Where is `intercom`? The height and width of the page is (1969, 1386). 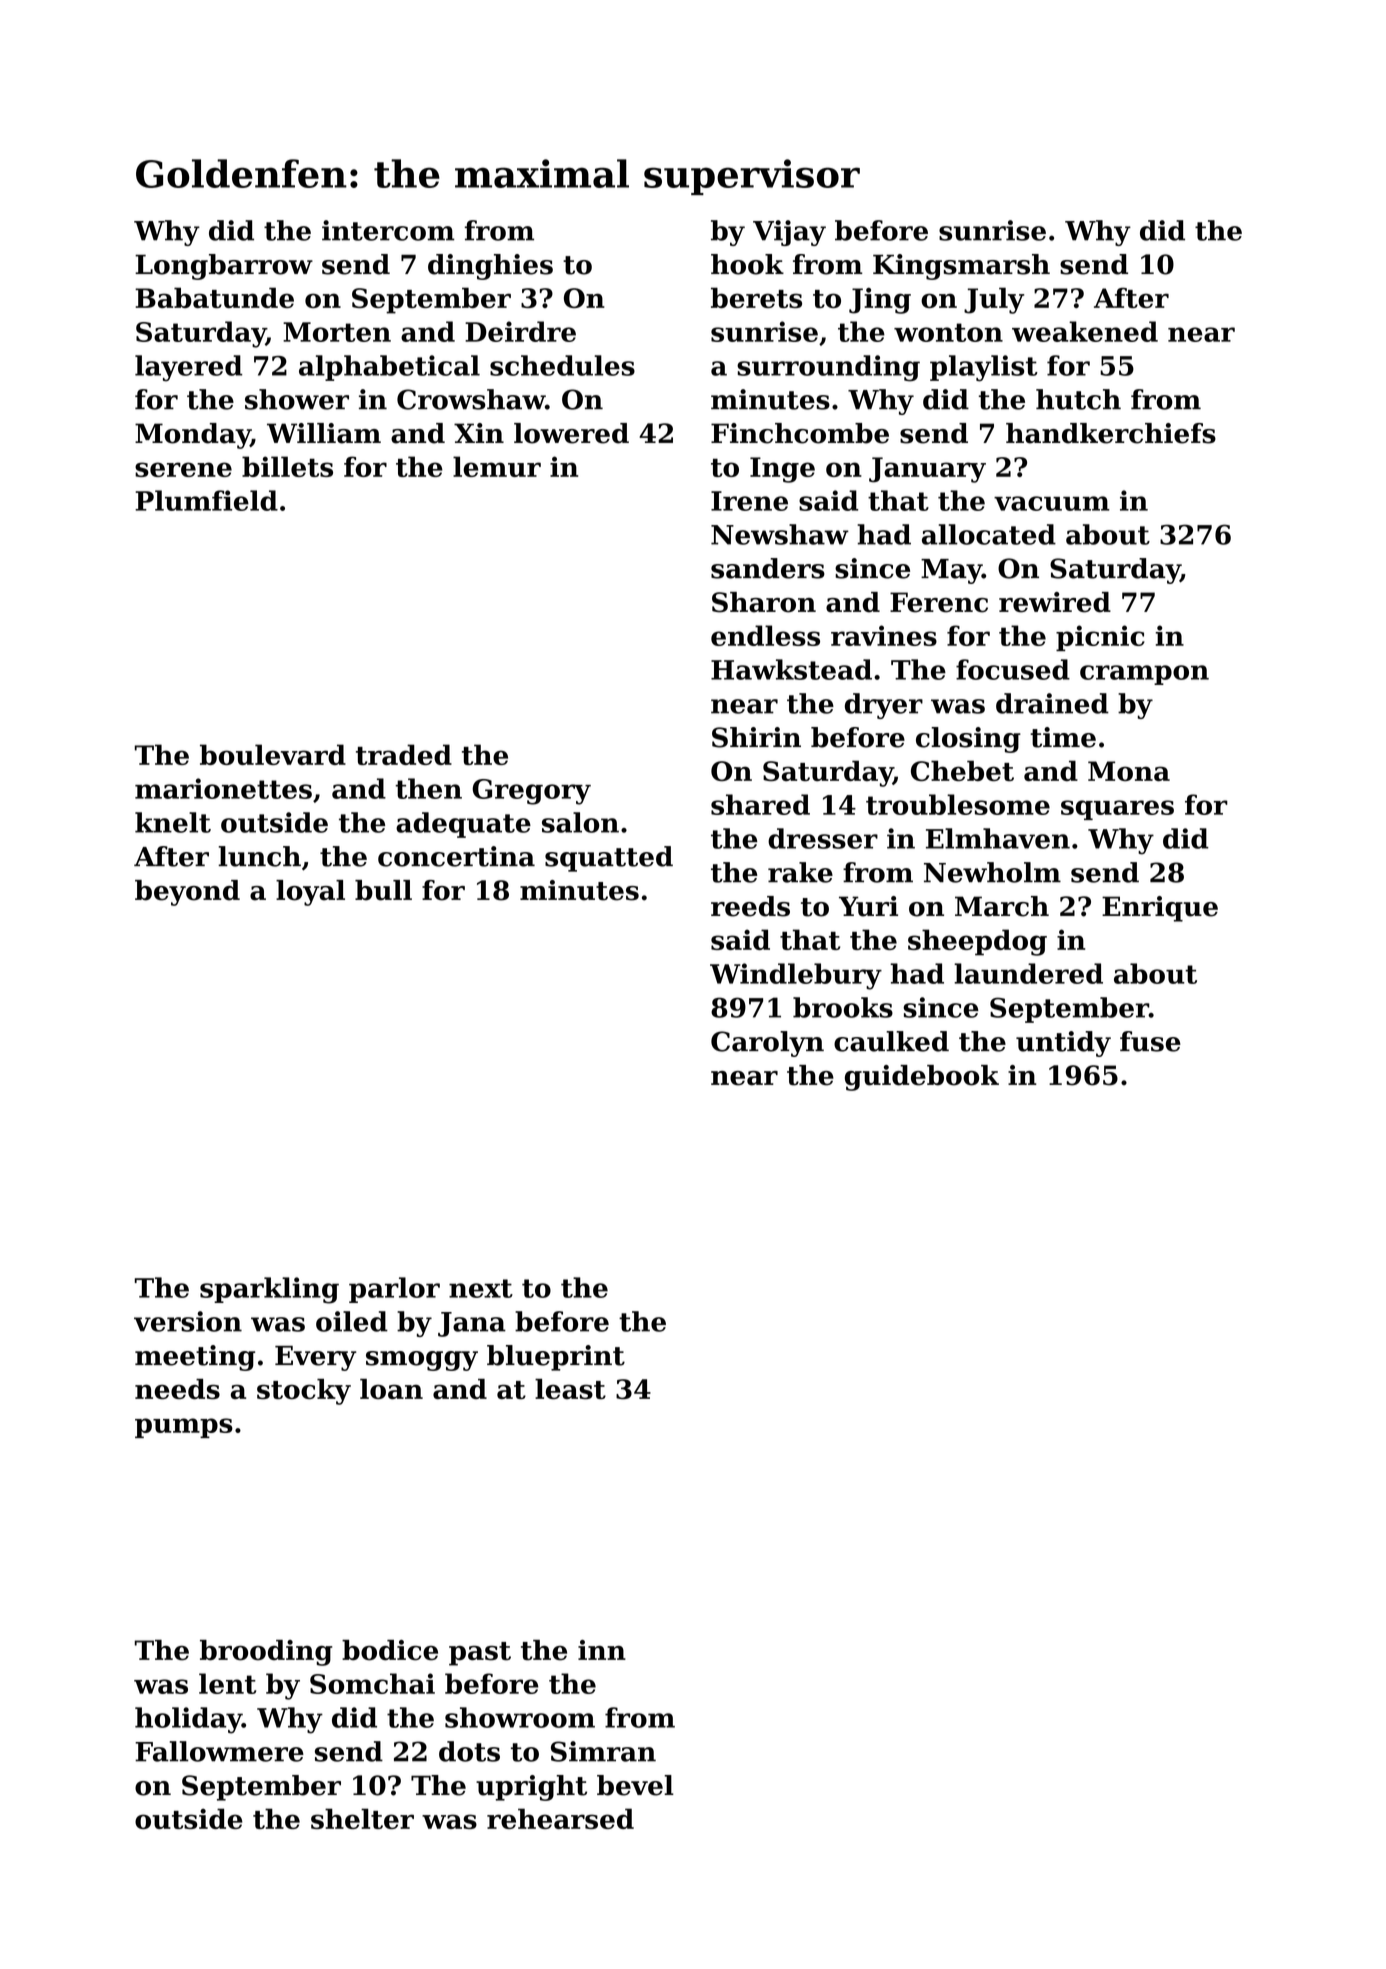 intercom is located at coordinates (388, 230).
